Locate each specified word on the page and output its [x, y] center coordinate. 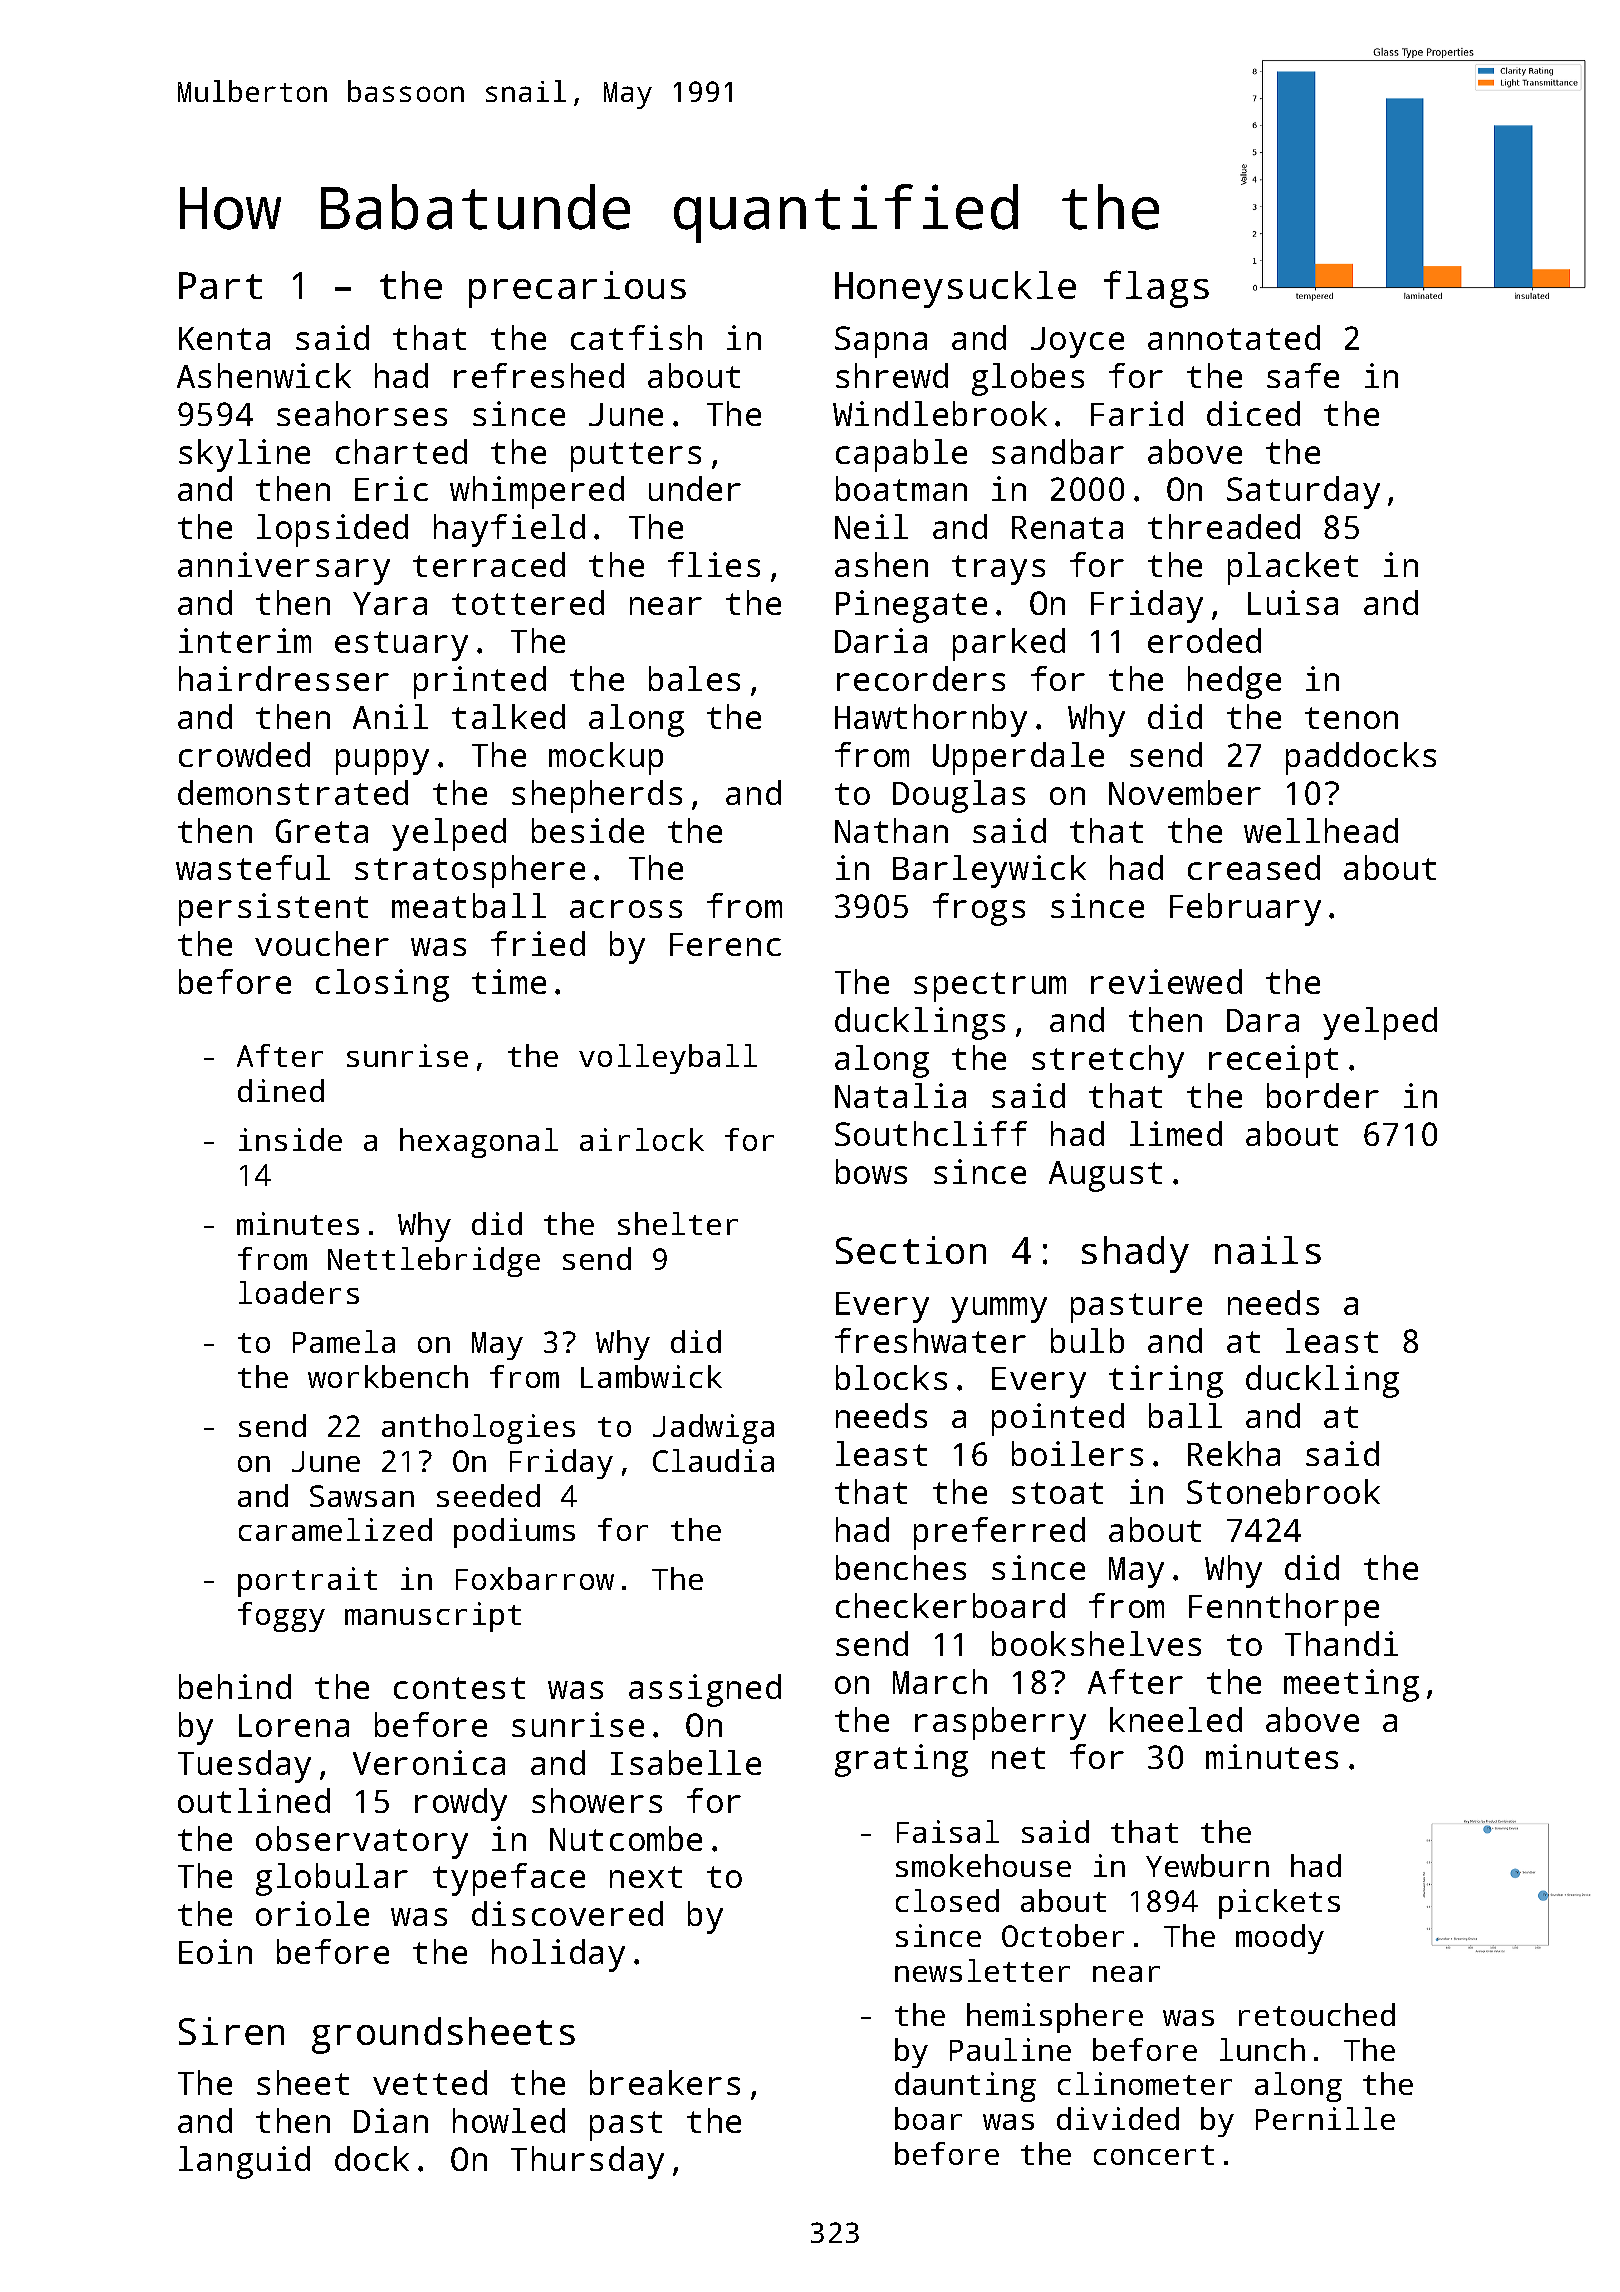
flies [714, 564]
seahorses [362, 413]
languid [244, 2162]
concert [1154, 2155]
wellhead [1321, 830]
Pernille [1325, 2118]
